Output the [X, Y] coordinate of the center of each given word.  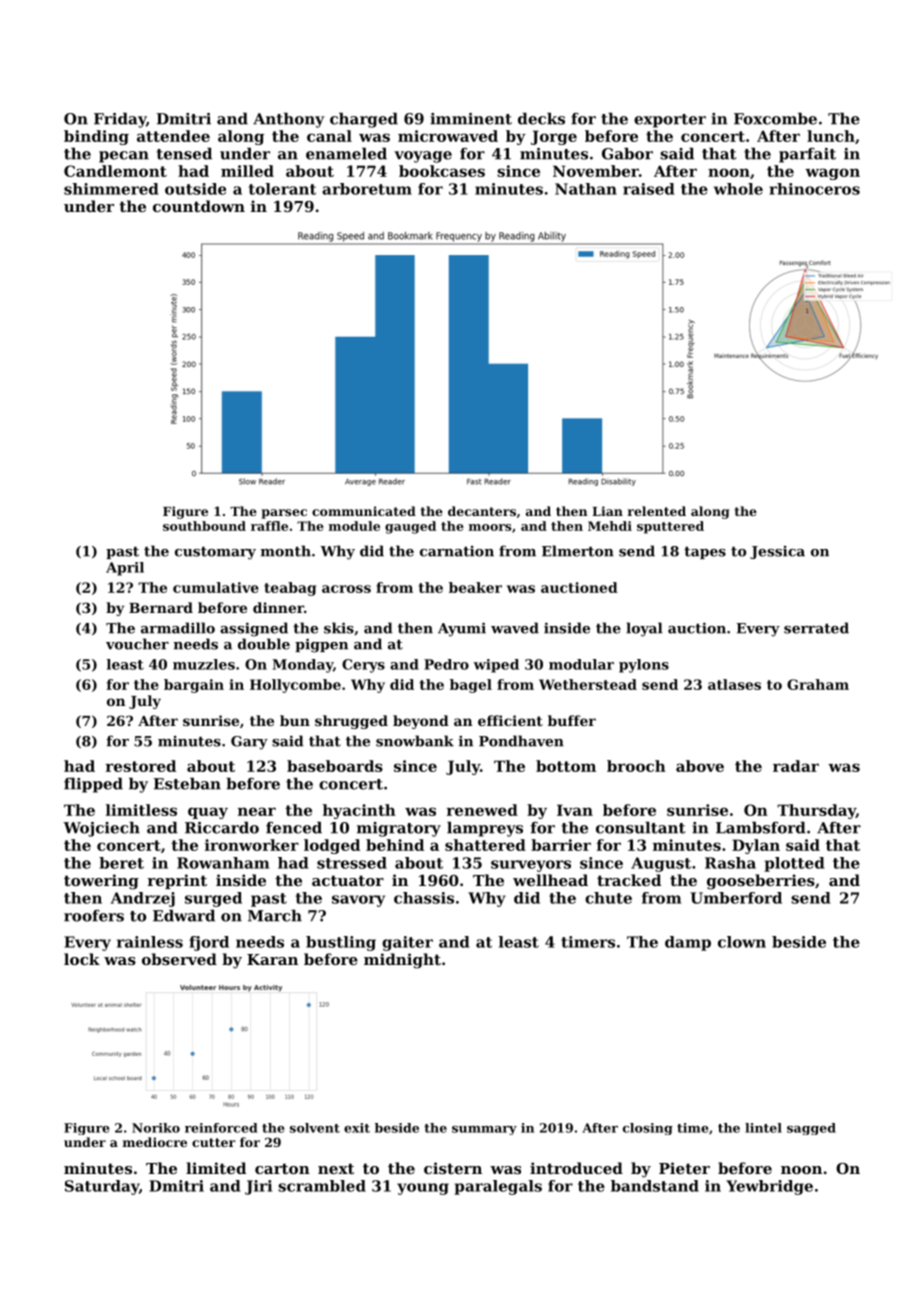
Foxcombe [775, 118]
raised [648, 189]
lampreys [485, 829]
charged [364, 120]
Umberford [736, 898]
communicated [364, 511]
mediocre [155, 1142]
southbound [204, 526]
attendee [173, 136]
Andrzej [143, 899]
